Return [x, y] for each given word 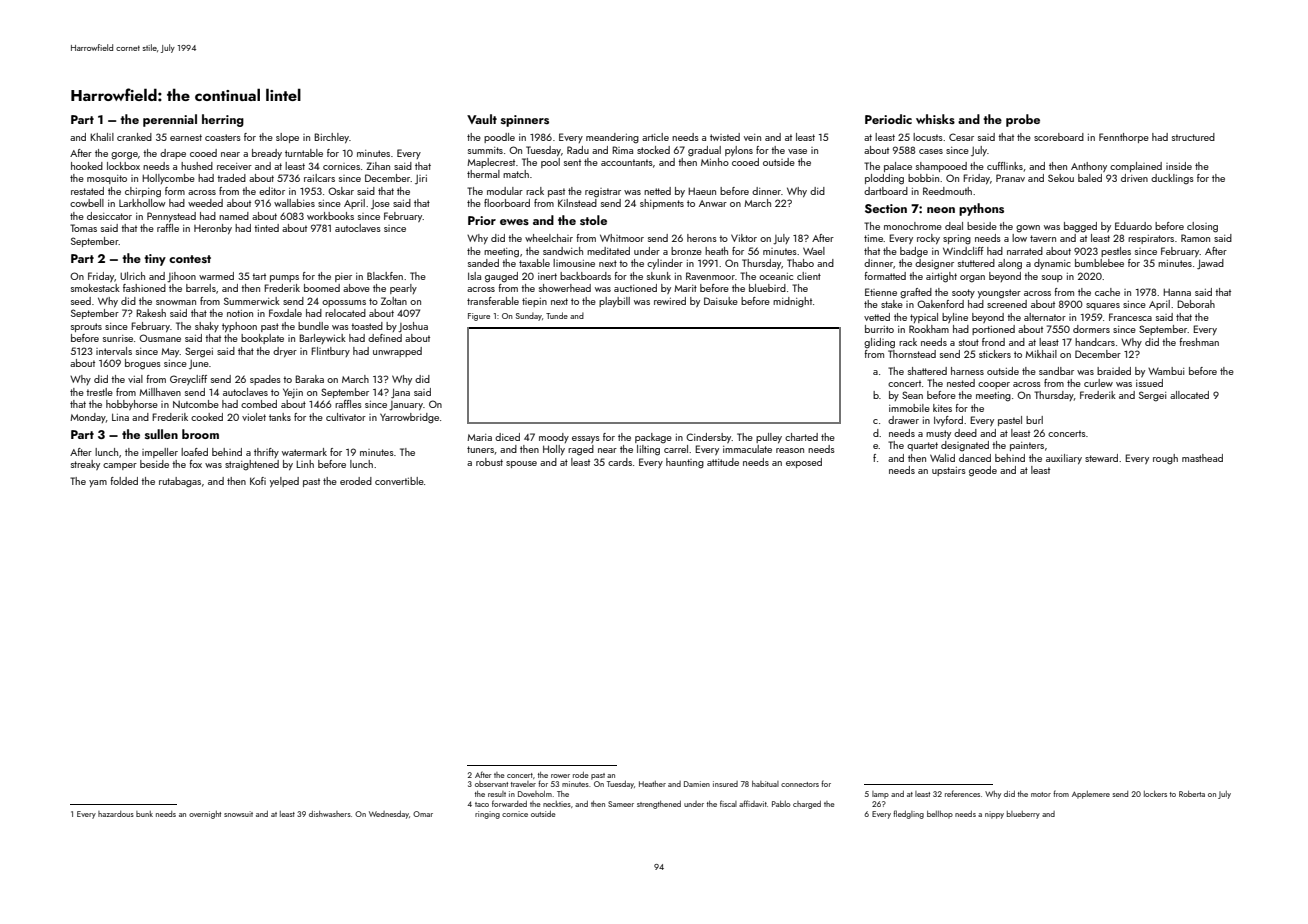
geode [983, 471]
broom [200, 434]
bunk [144, 814]
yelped [284, 482]
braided [1114, 371]
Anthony [1089, 167]
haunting [685, 463]
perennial [170, 120]
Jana [400, 393]
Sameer [621, 804]
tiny [155, 260]
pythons [981, 209]
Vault [482, 119]
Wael [814, 251]
